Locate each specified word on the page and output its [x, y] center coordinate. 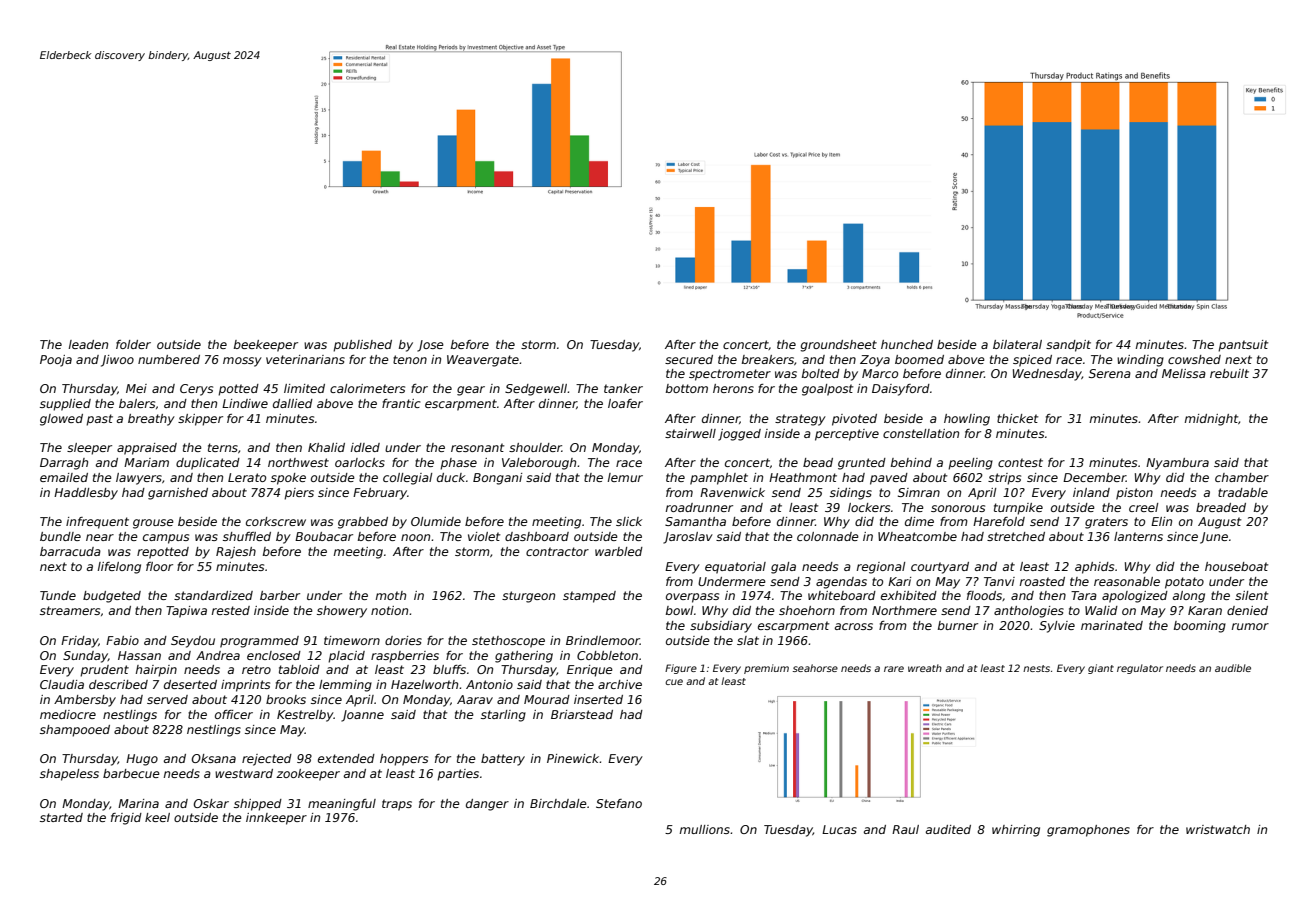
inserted [598, 699]
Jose [430, 346]
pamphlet [719, 479]
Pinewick [573, 758]
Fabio [122, 640]
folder [133, 344]
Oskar [211, 803]
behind [911, 462]
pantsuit [1243, 346]
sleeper [89, 449]
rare [894, 669]
